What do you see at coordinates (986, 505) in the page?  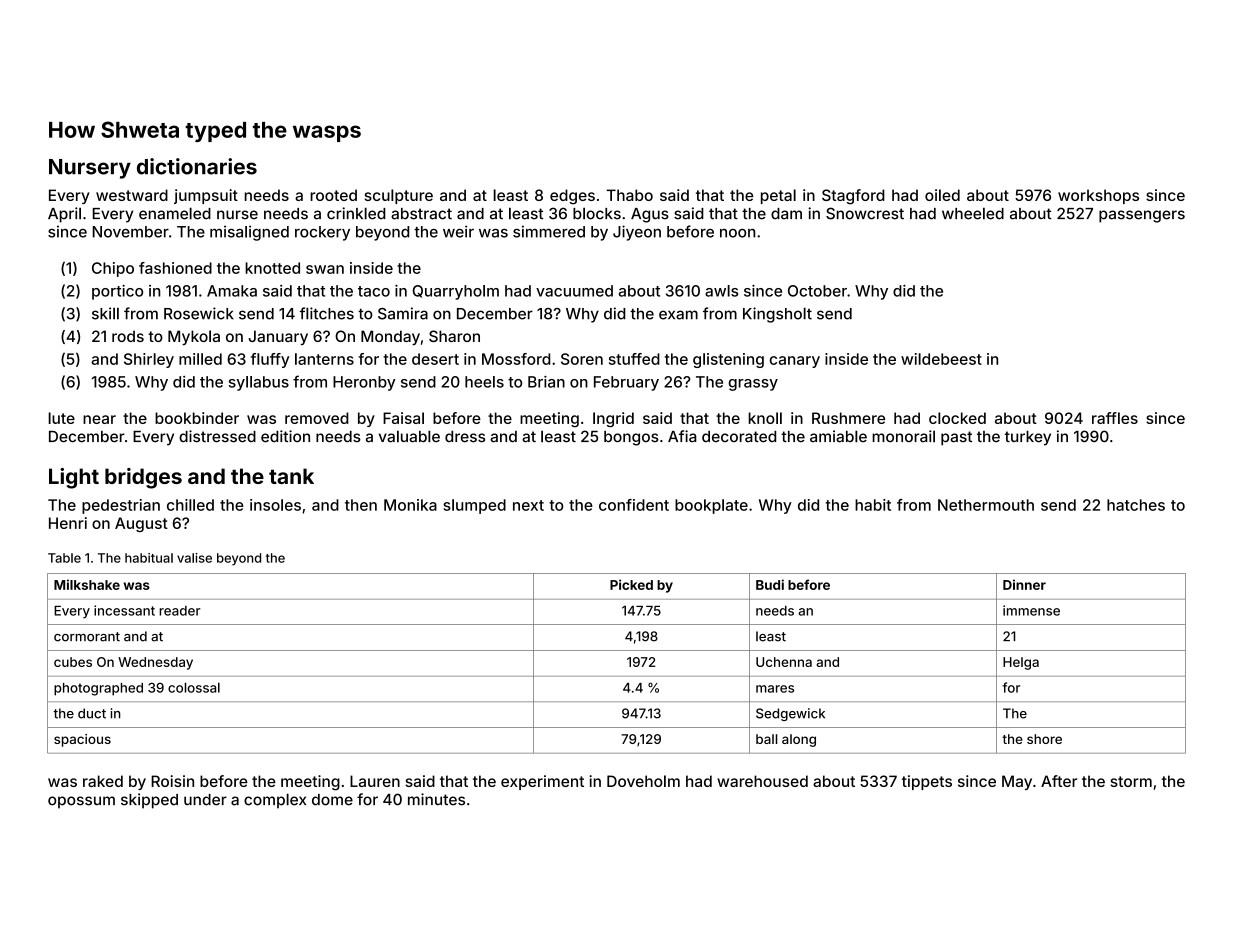 I see `Nethermouth` at bounding box center [986, 505].
